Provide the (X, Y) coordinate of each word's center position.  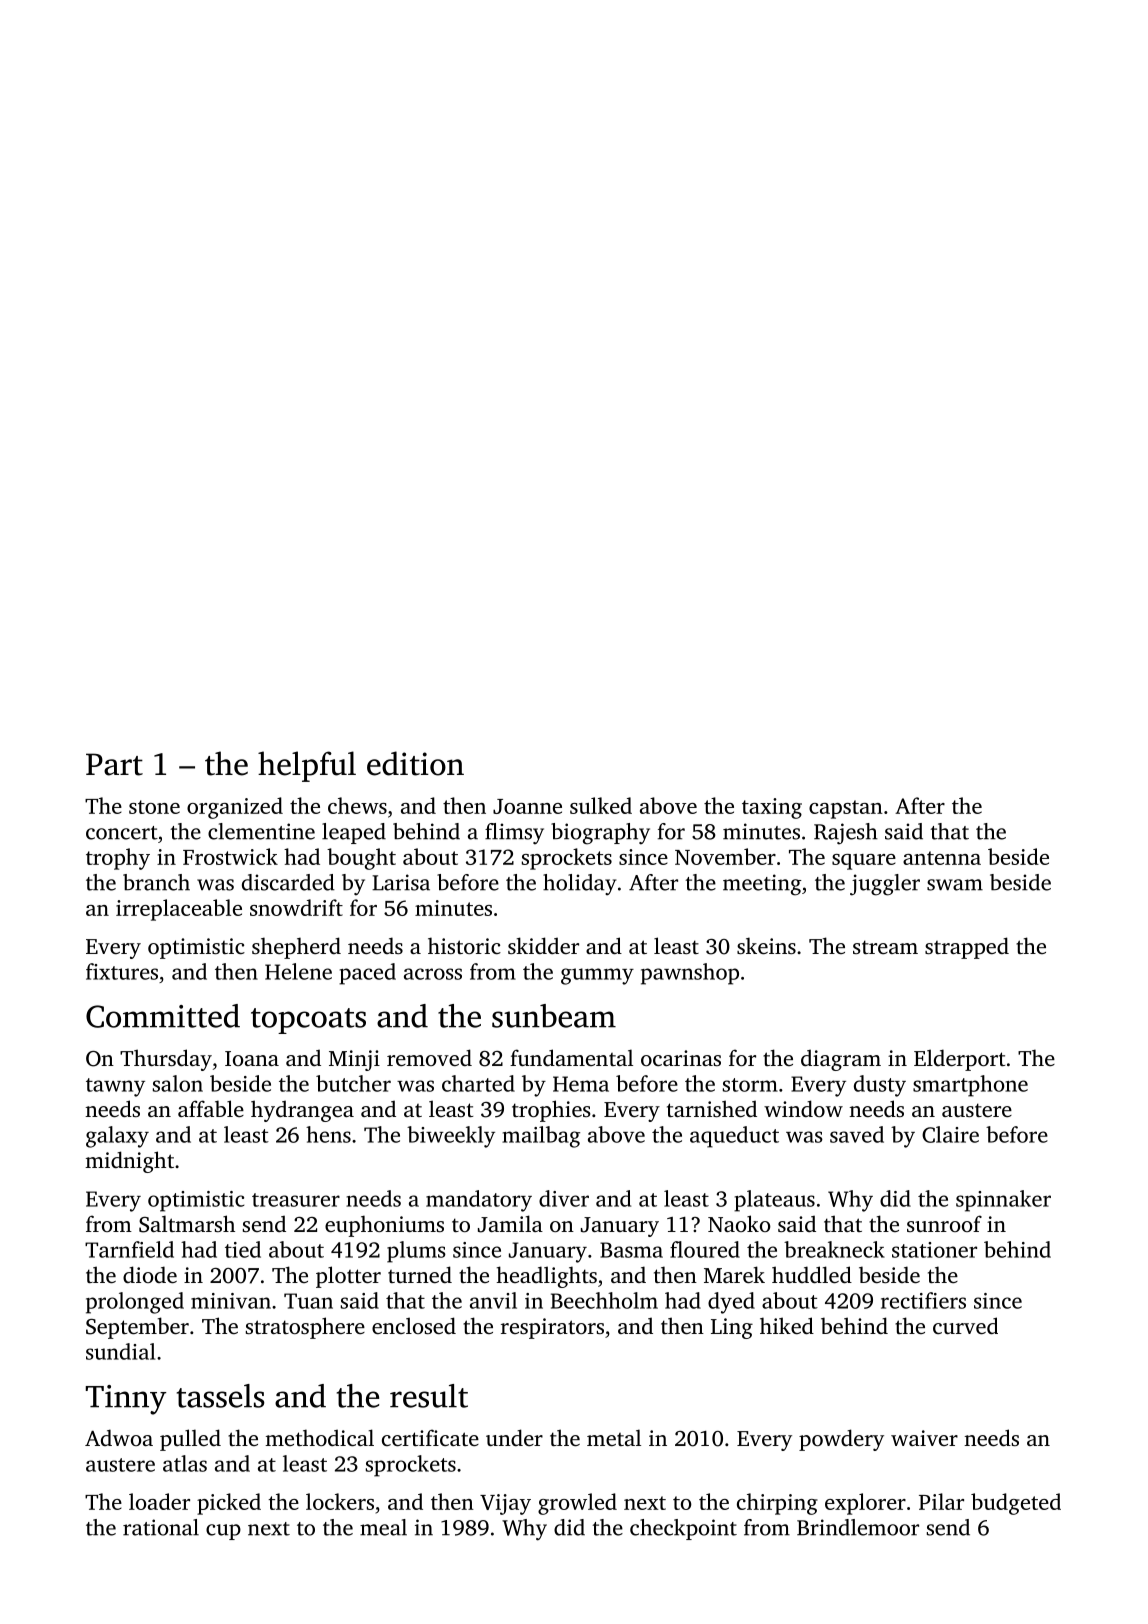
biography (600, 834)
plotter (348, 1277)
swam (955, 885)
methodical (319, 1437)
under (514, 1437)
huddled (812, 1274)
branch (156, 882)
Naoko (739, 1223)
